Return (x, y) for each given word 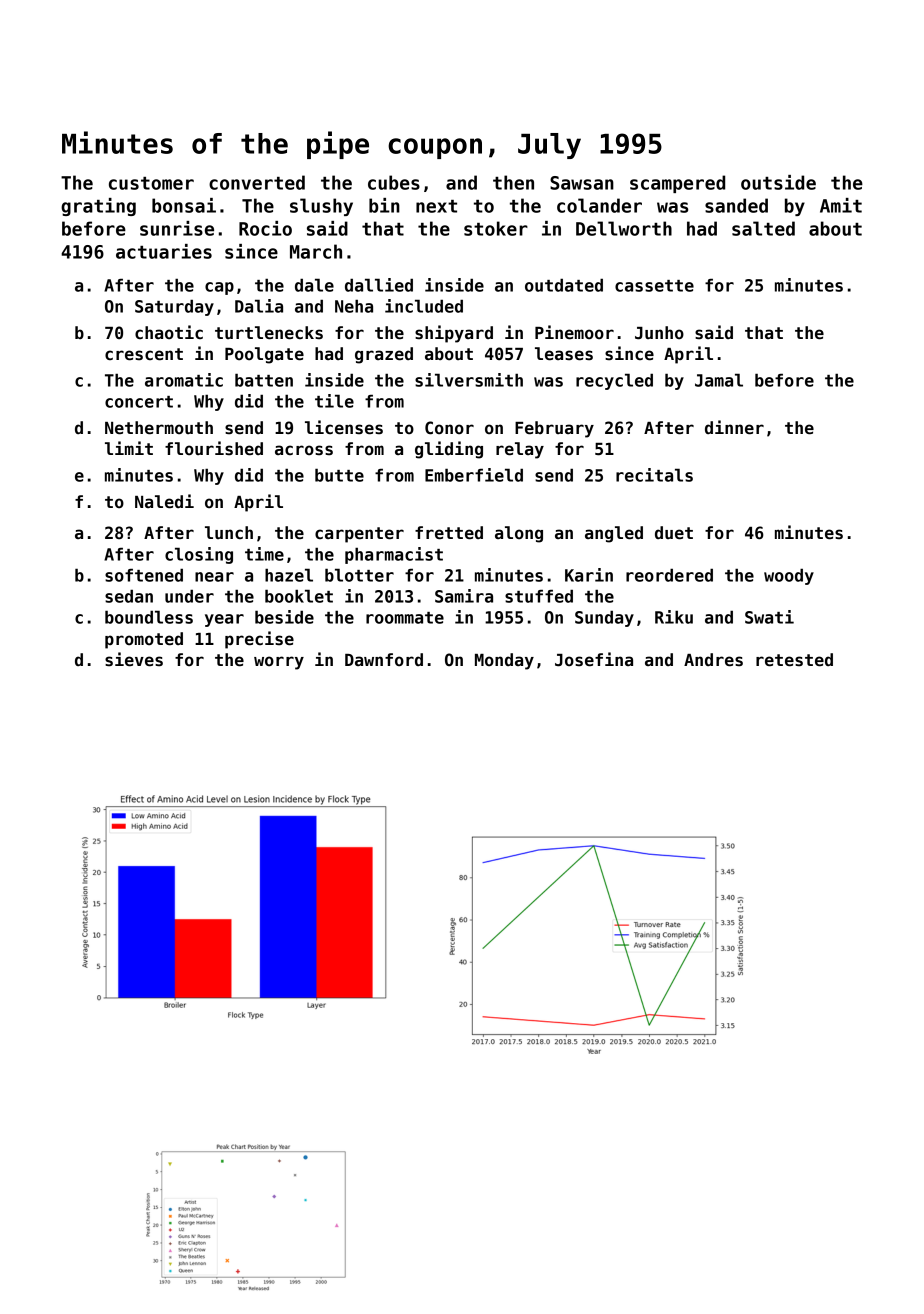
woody (789, 576)
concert (139, 402)
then (513, 182)
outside (778, 182)
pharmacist (394, 555)
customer (151, 183)
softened (144, 575)
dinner (734, 427)
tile (334, 401)
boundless (149, 617)
